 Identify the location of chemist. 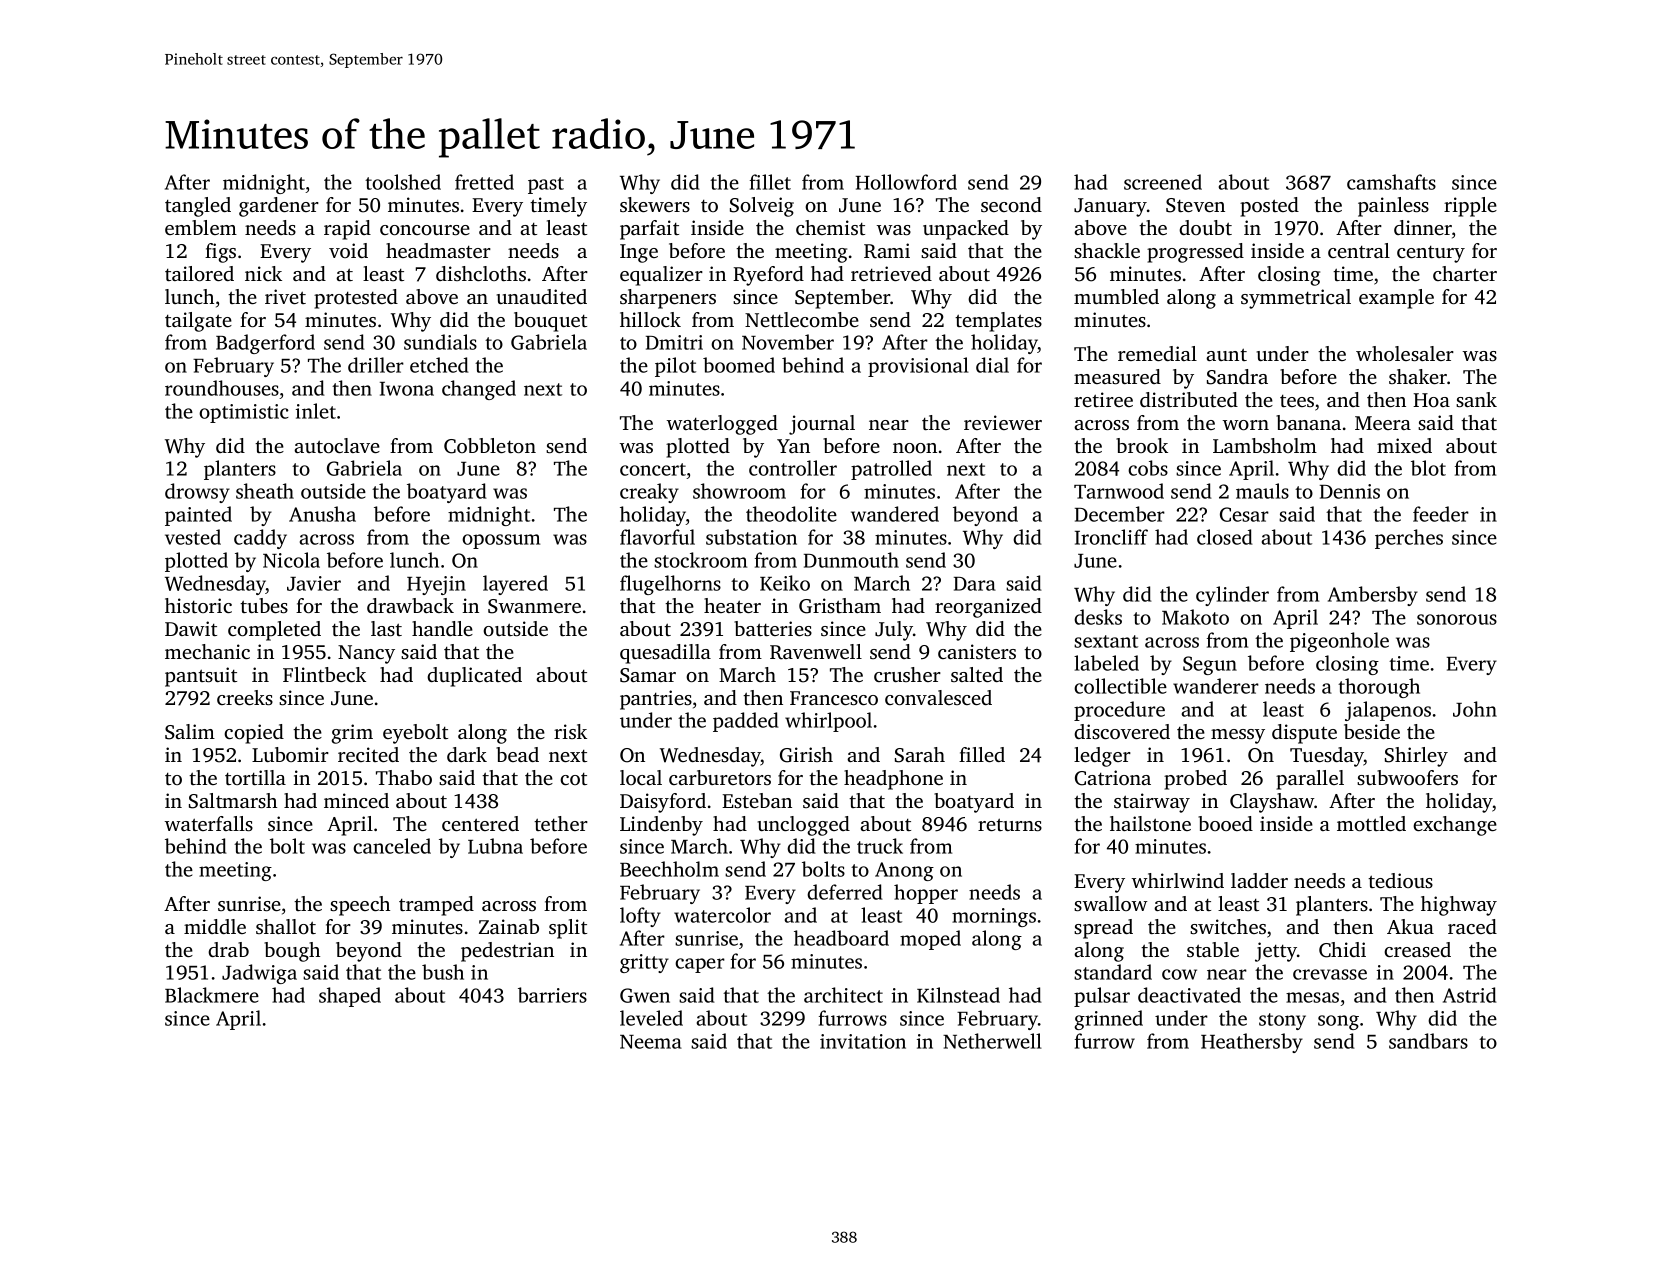
(830, 227).
